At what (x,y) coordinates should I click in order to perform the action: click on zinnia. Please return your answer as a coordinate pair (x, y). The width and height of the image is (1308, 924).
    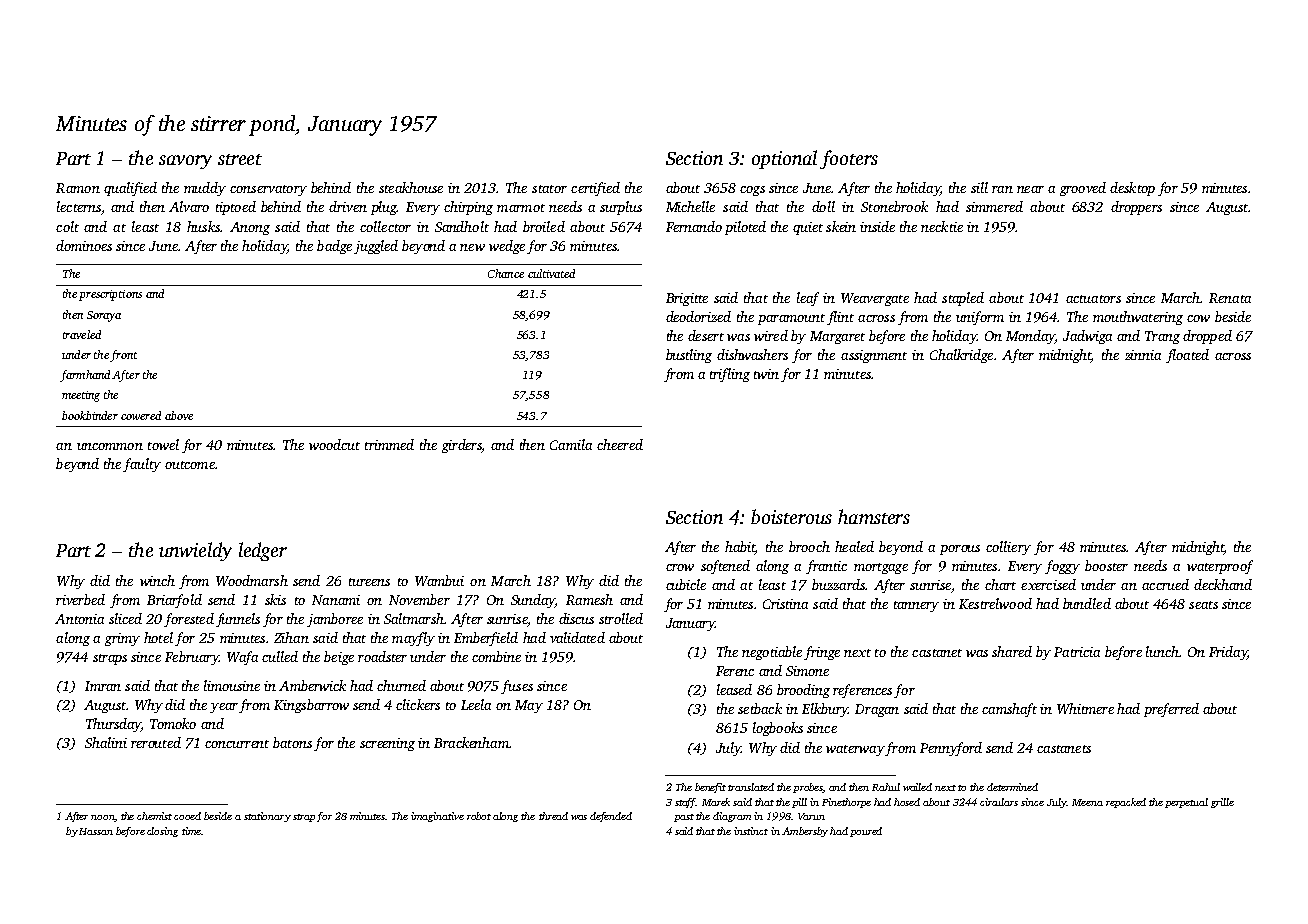
    Looking at the image, I should click on (1143, 355).
